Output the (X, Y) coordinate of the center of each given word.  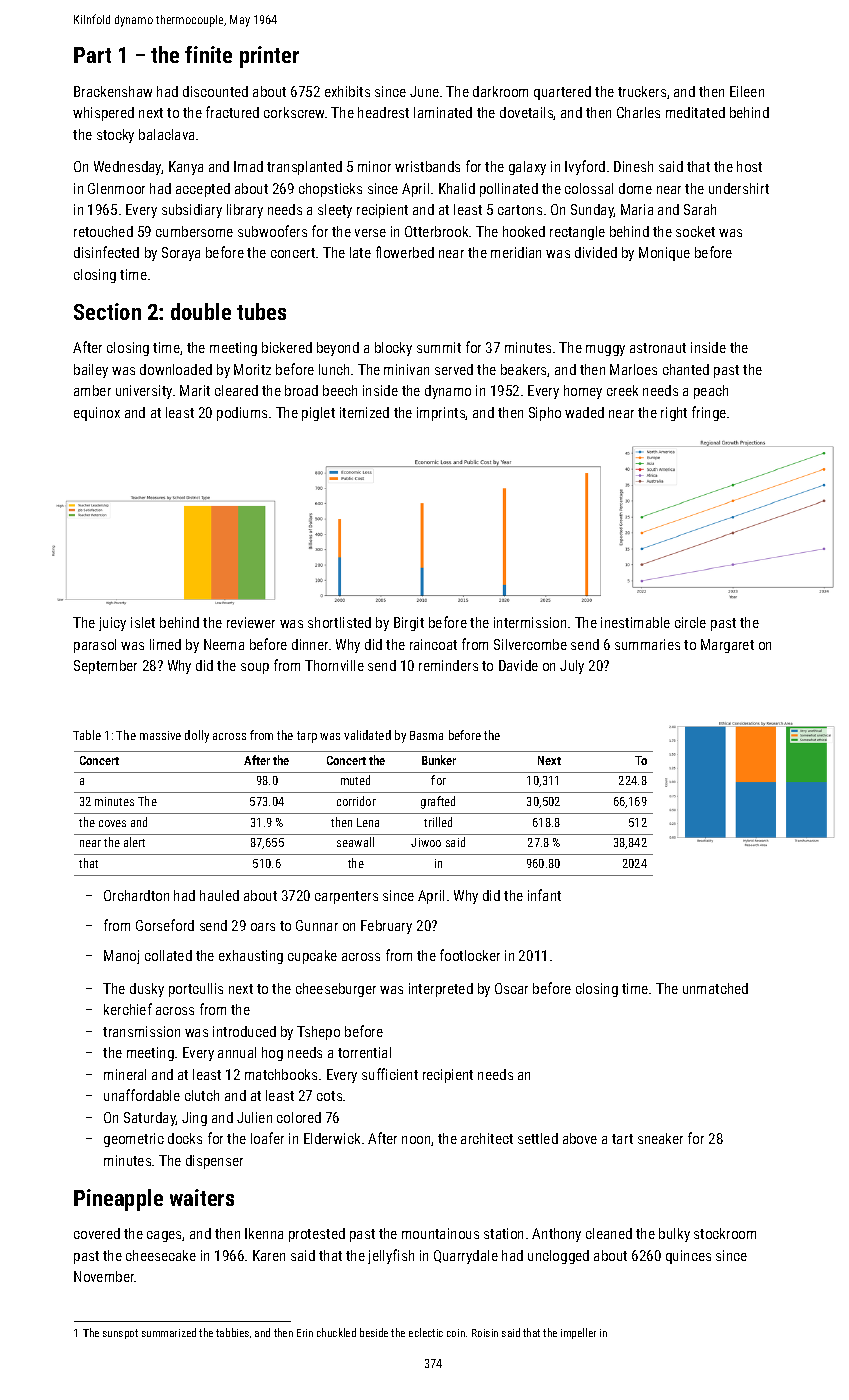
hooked (524, 231)
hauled (219, 895)
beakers (524, 370)
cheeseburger (336, 990)
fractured (232, 112)
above (580, 1138)
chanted (686, 369)
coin (456, 1333)
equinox (97, 414)
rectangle (577, 233)
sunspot (120, 1334)
